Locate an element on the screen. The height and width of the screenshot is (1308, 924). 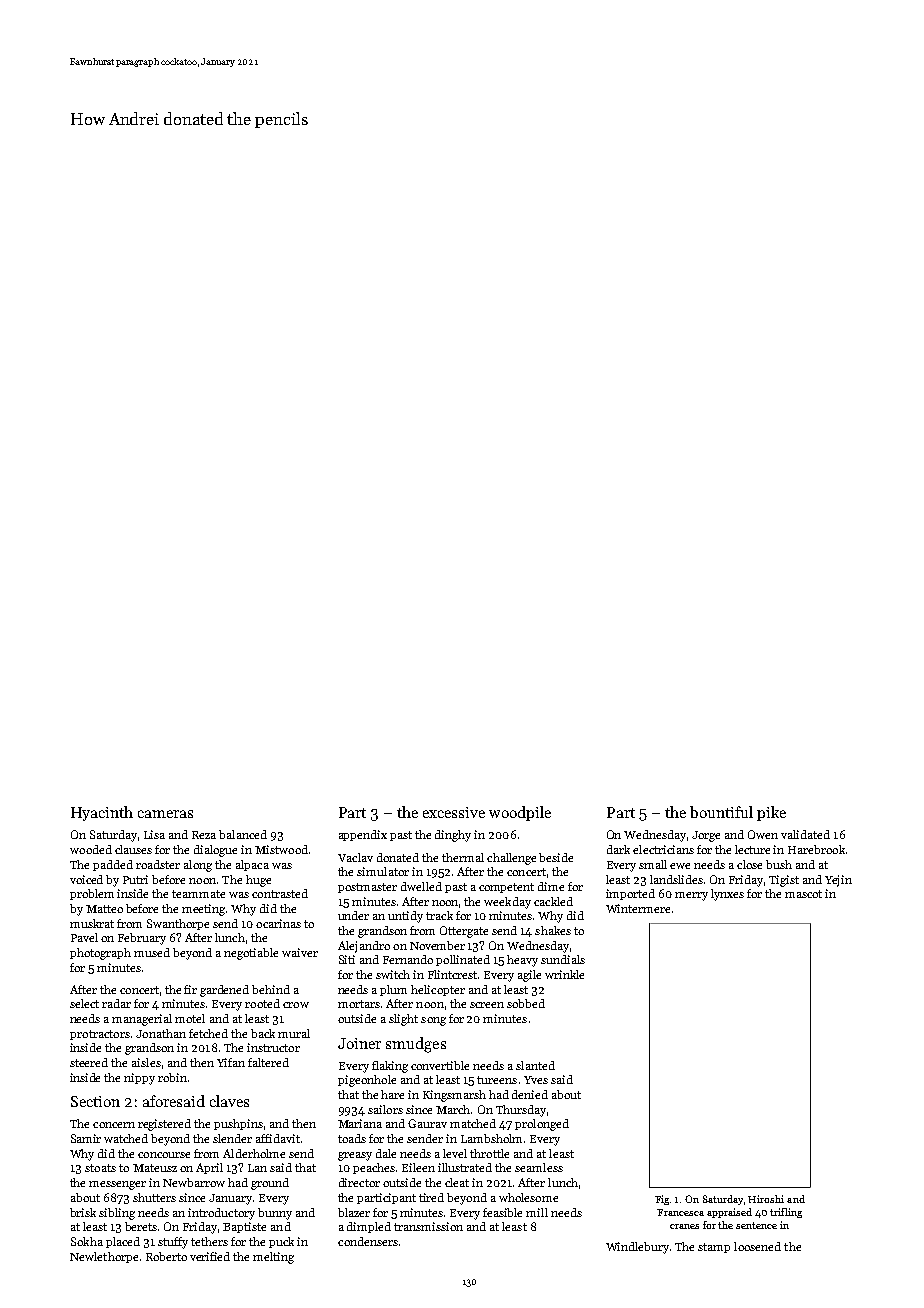
introductory is located at coordinates (221, 1214).
